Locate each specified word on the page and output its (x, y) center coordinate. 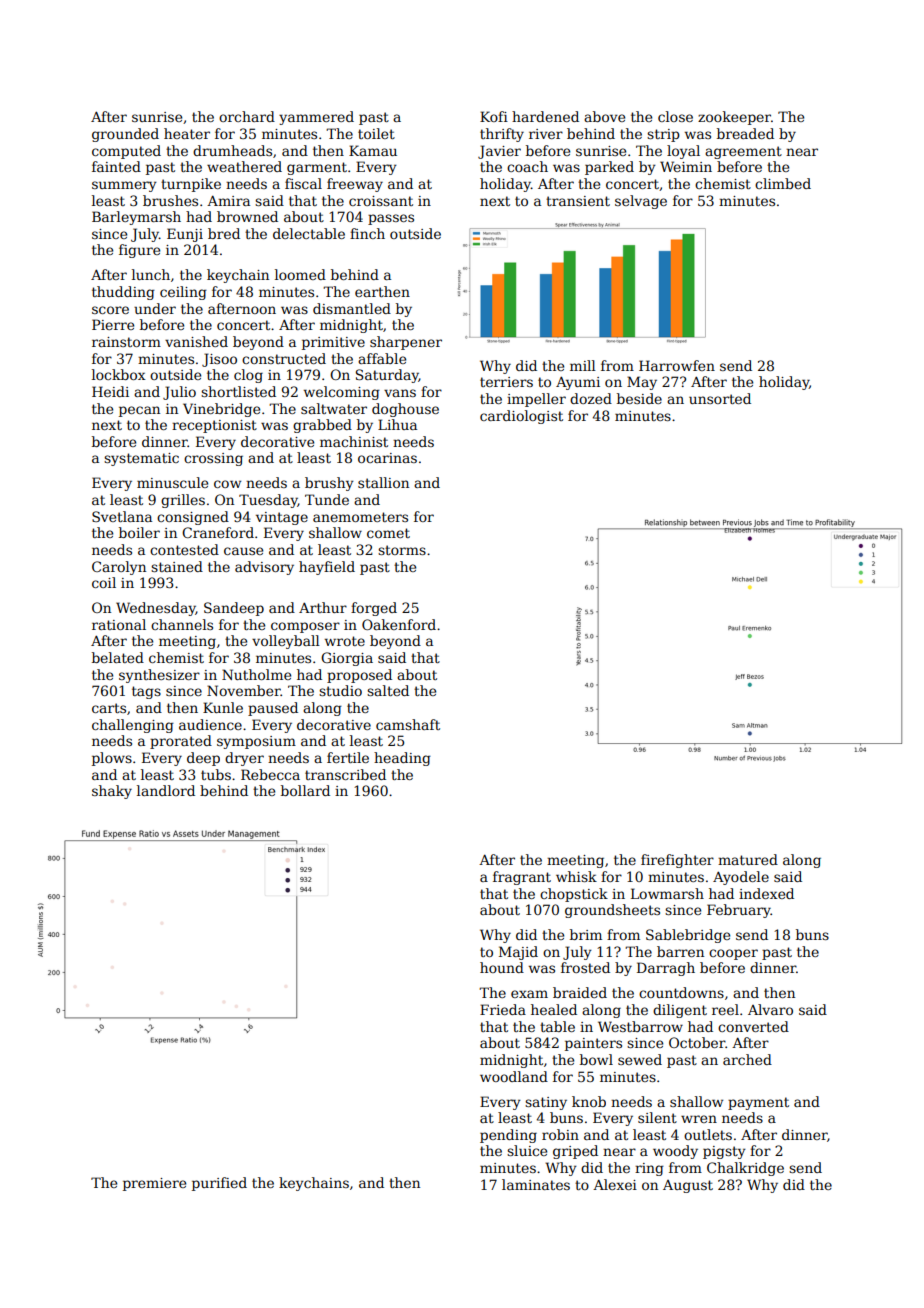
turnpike (191, 185)
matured (748, 859)
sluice (527, 1150)
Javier (499, 152)
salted (388, 690)
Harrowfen (677, 365)
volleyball (286, 642)
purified (219, 1184)
